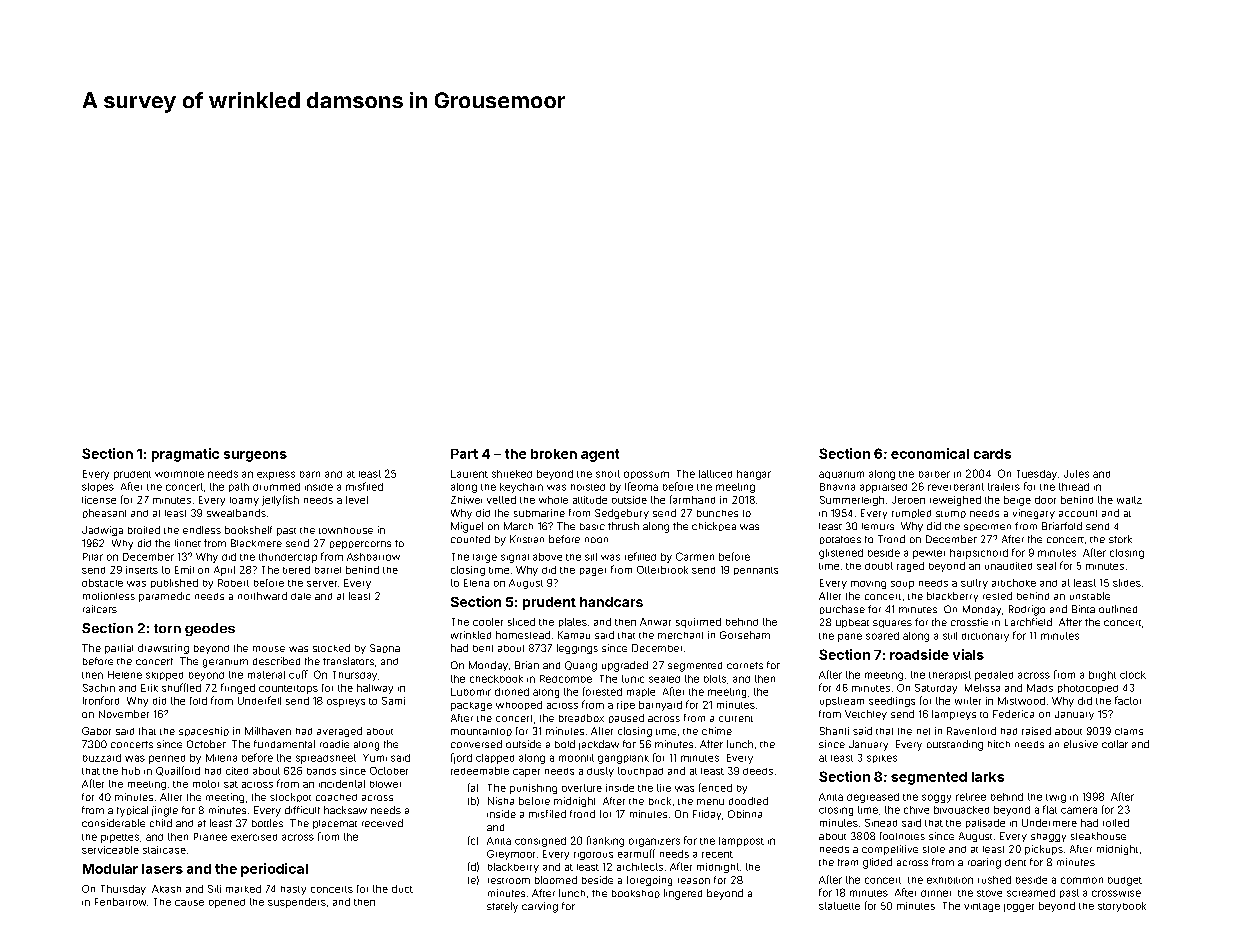  Describe the element at coordinates (274, 870) in the document. I see `periodical` at that location.
